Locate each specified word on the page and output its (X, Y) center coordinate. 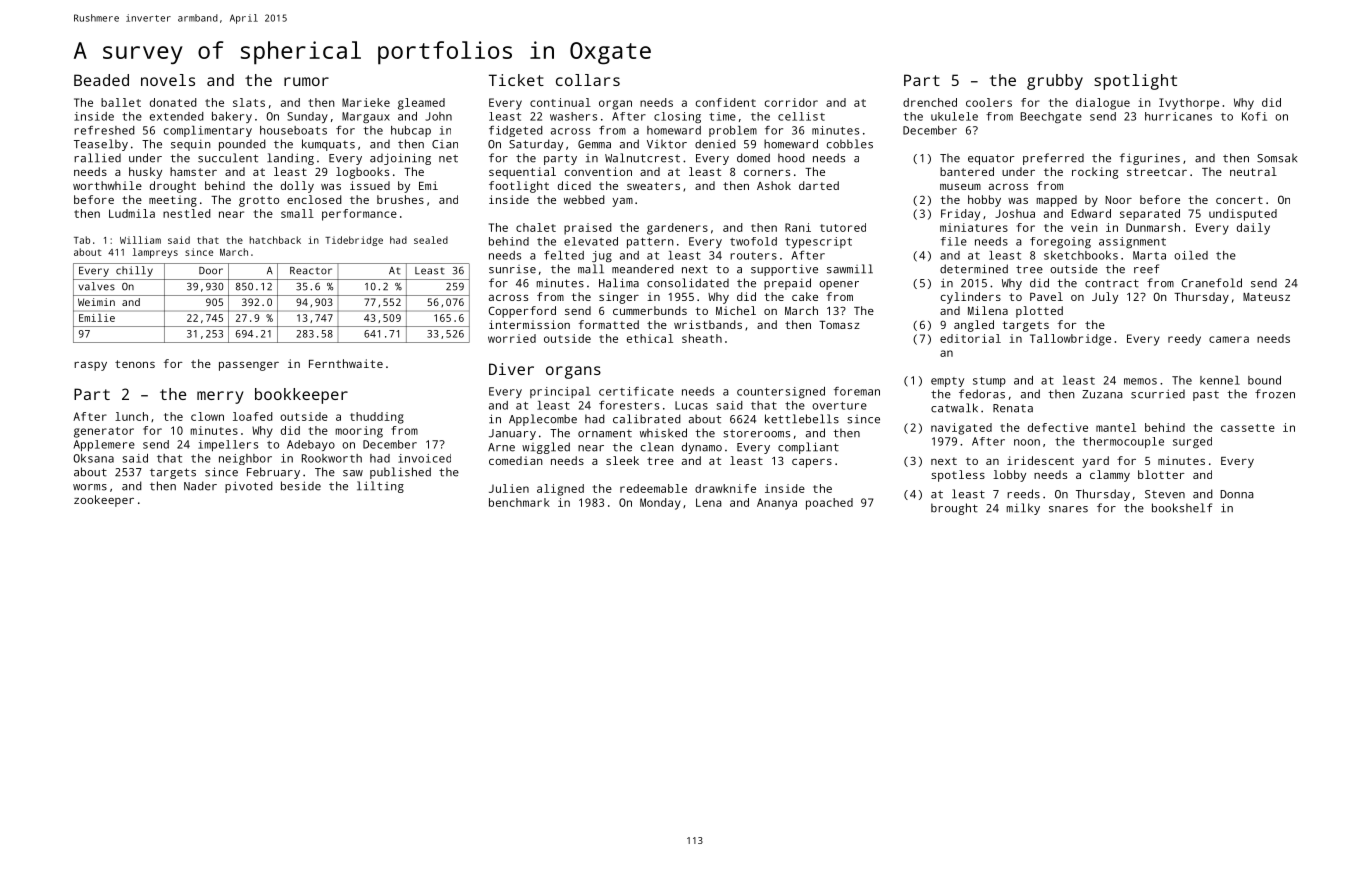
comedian (516, 460)
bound (1264, 380)
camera (1229, 339)
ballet (121, 102)
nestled (187, 213)
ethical (650, 338)
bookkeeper (301, 396)
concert (1239, 200)
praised (588, 229)
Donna (1237, 494)
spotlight (1135, 82)
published (400, 473)
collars (588, 80)
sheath (702, 338)
